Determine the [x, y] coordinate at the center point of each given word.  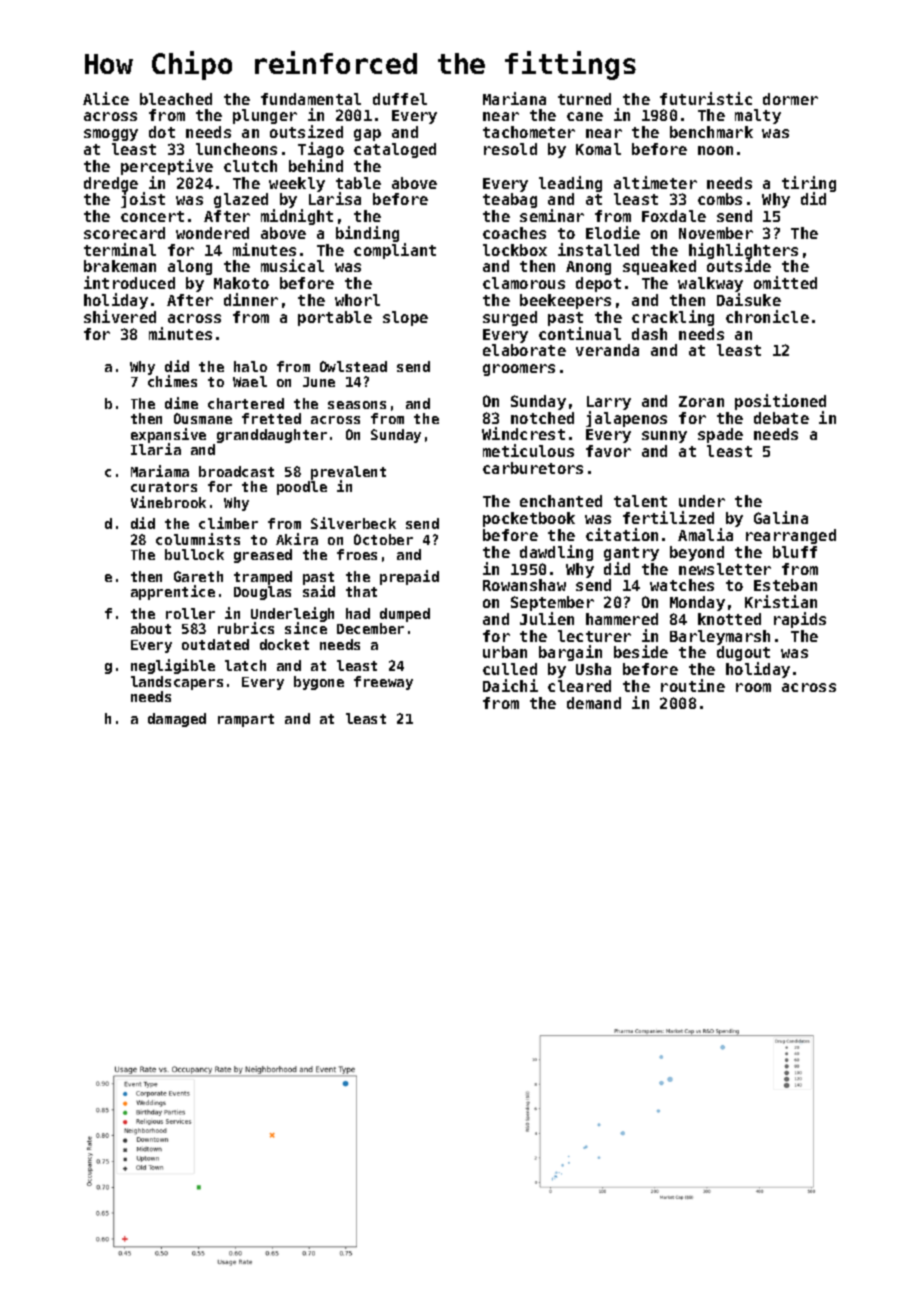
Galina [781, 517]
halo [250, 366]
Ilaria [156, 449]
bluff [795, 552]
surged [510, 318]
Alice [106, 98]
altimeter [655, 182]
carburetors [533, 468]
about [151, 628]
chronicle [767, 316]
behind [316, 165]
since [306, 628]
